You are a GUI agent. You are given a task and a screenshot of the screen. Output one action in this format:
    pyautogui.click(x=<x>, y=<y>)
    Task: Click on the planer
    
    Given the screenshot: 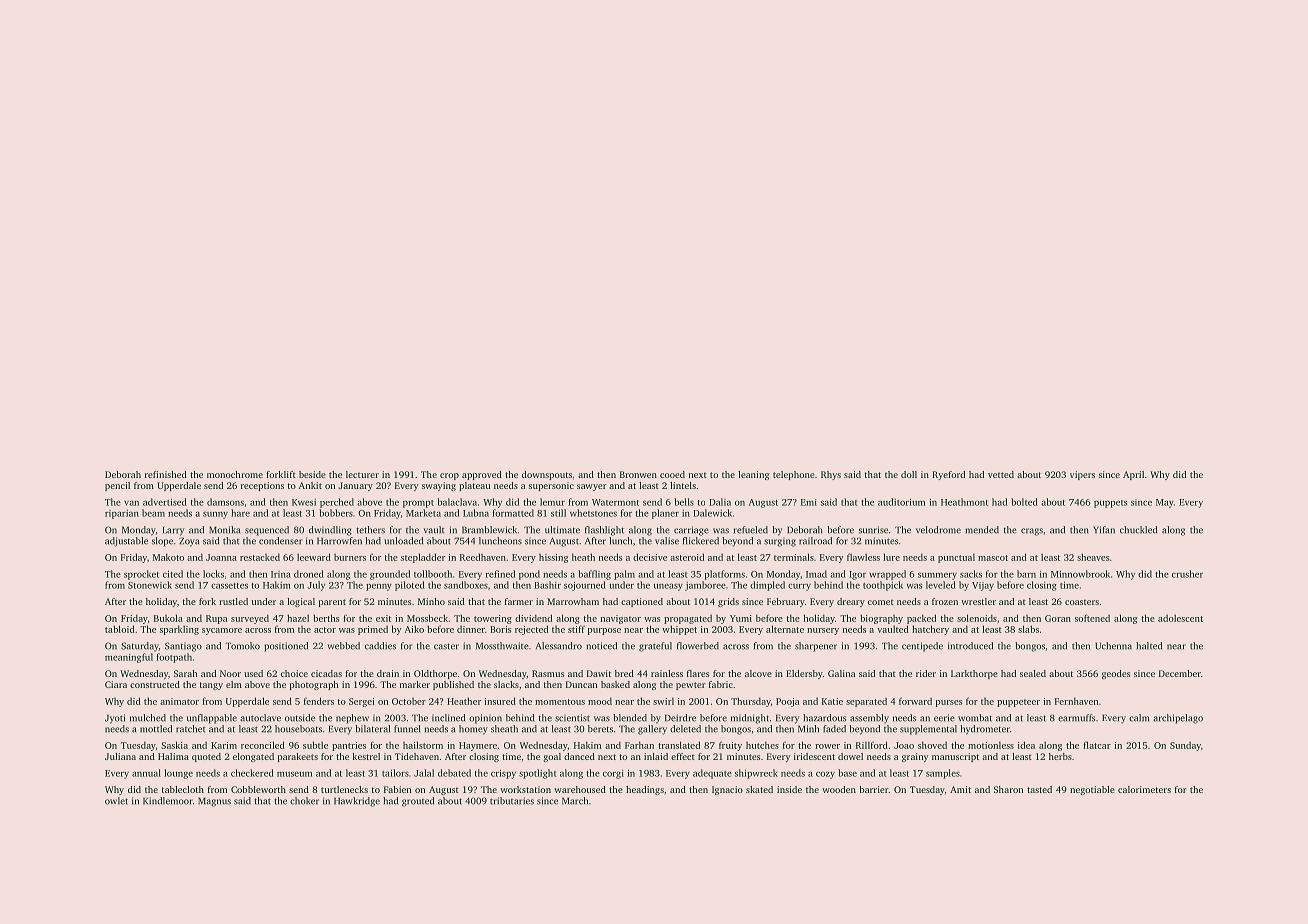 What is the action you would take?
    pyautogui.click(x=665, y=514)
